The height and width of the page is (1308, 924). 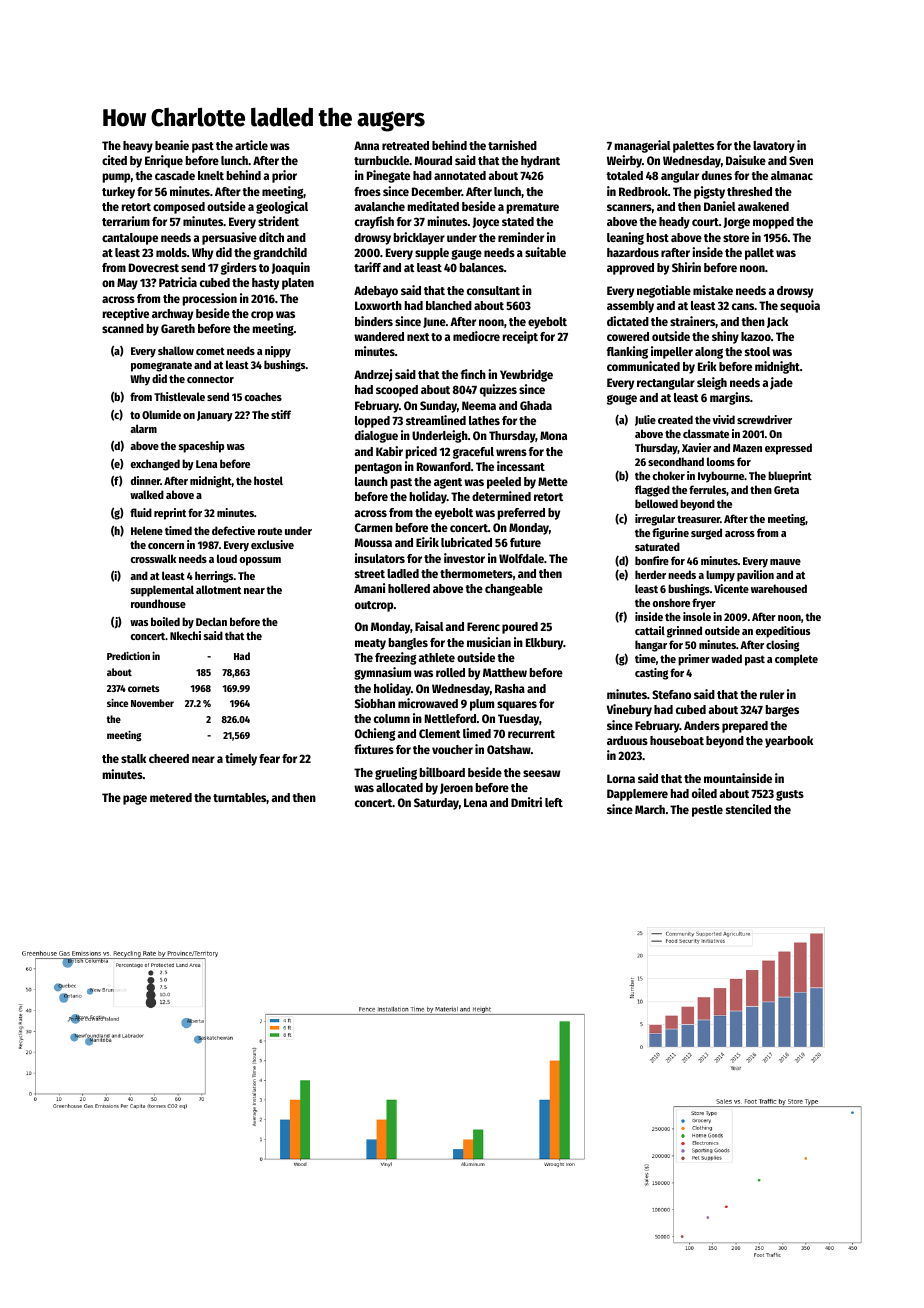 I want to click on herrings, so click(x=214, y=577).
